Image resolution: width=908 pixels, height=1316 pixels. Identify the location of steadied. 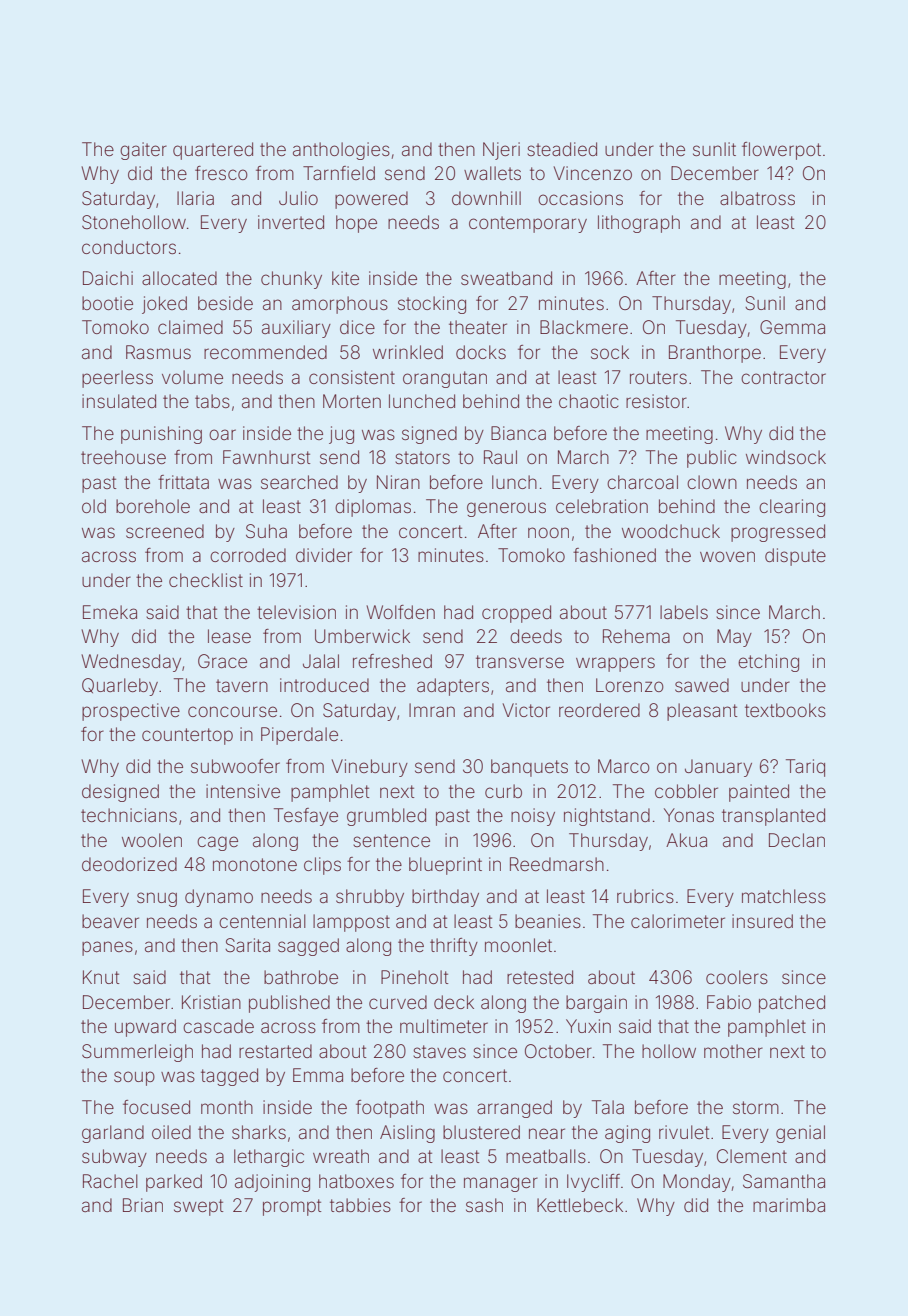
(562, 149).
